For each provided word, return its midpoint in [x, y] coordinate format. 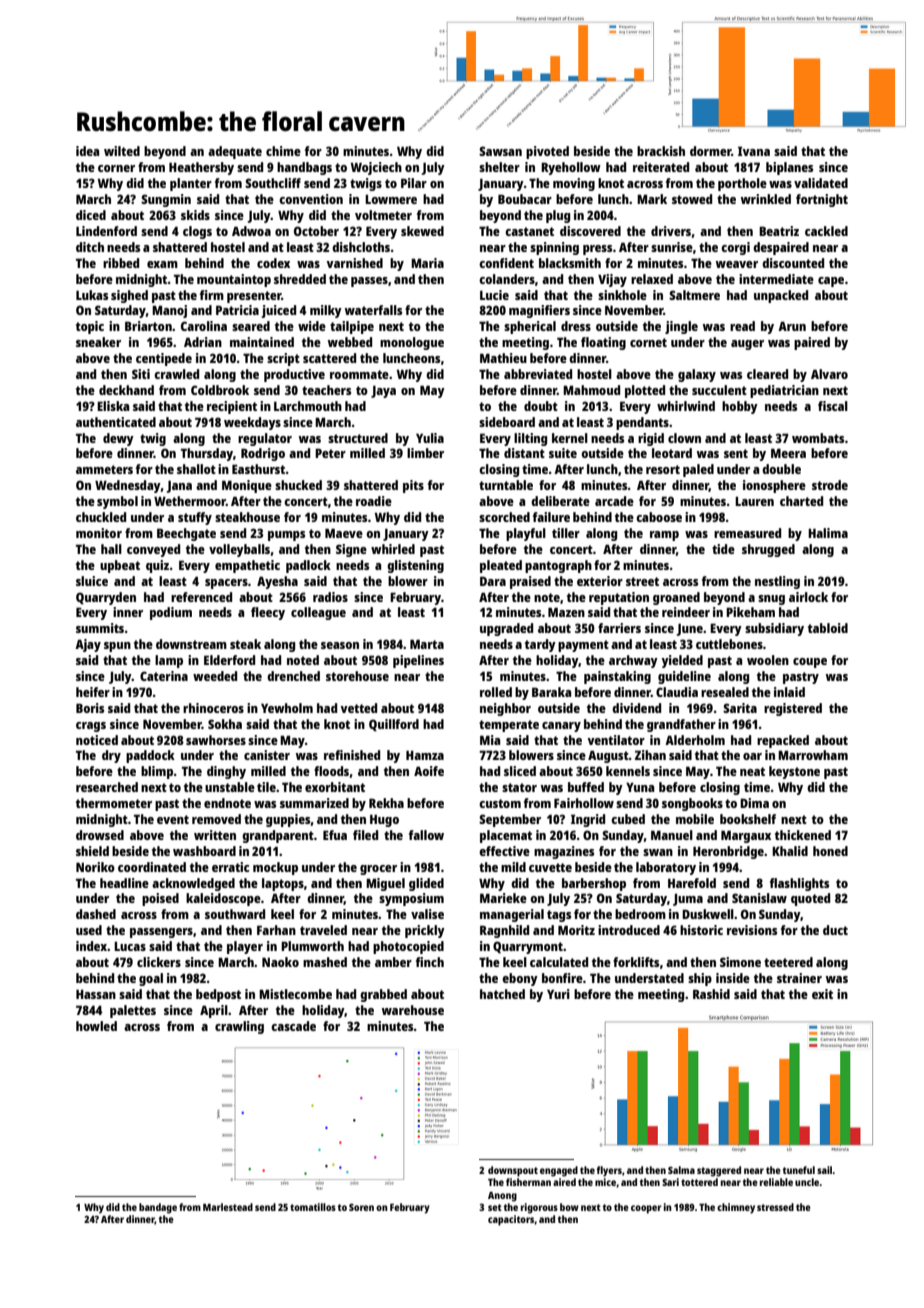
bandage [158, 1208]
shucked [298, 485]
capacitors [511, 1220]
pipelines [418, 661]
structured [358, 438]
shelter [499, 167]
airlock [808, 597]
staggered [719, 1171]
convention [311, 199]
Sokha [225, 724]
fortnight [822, 200]
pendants [642, 423]
